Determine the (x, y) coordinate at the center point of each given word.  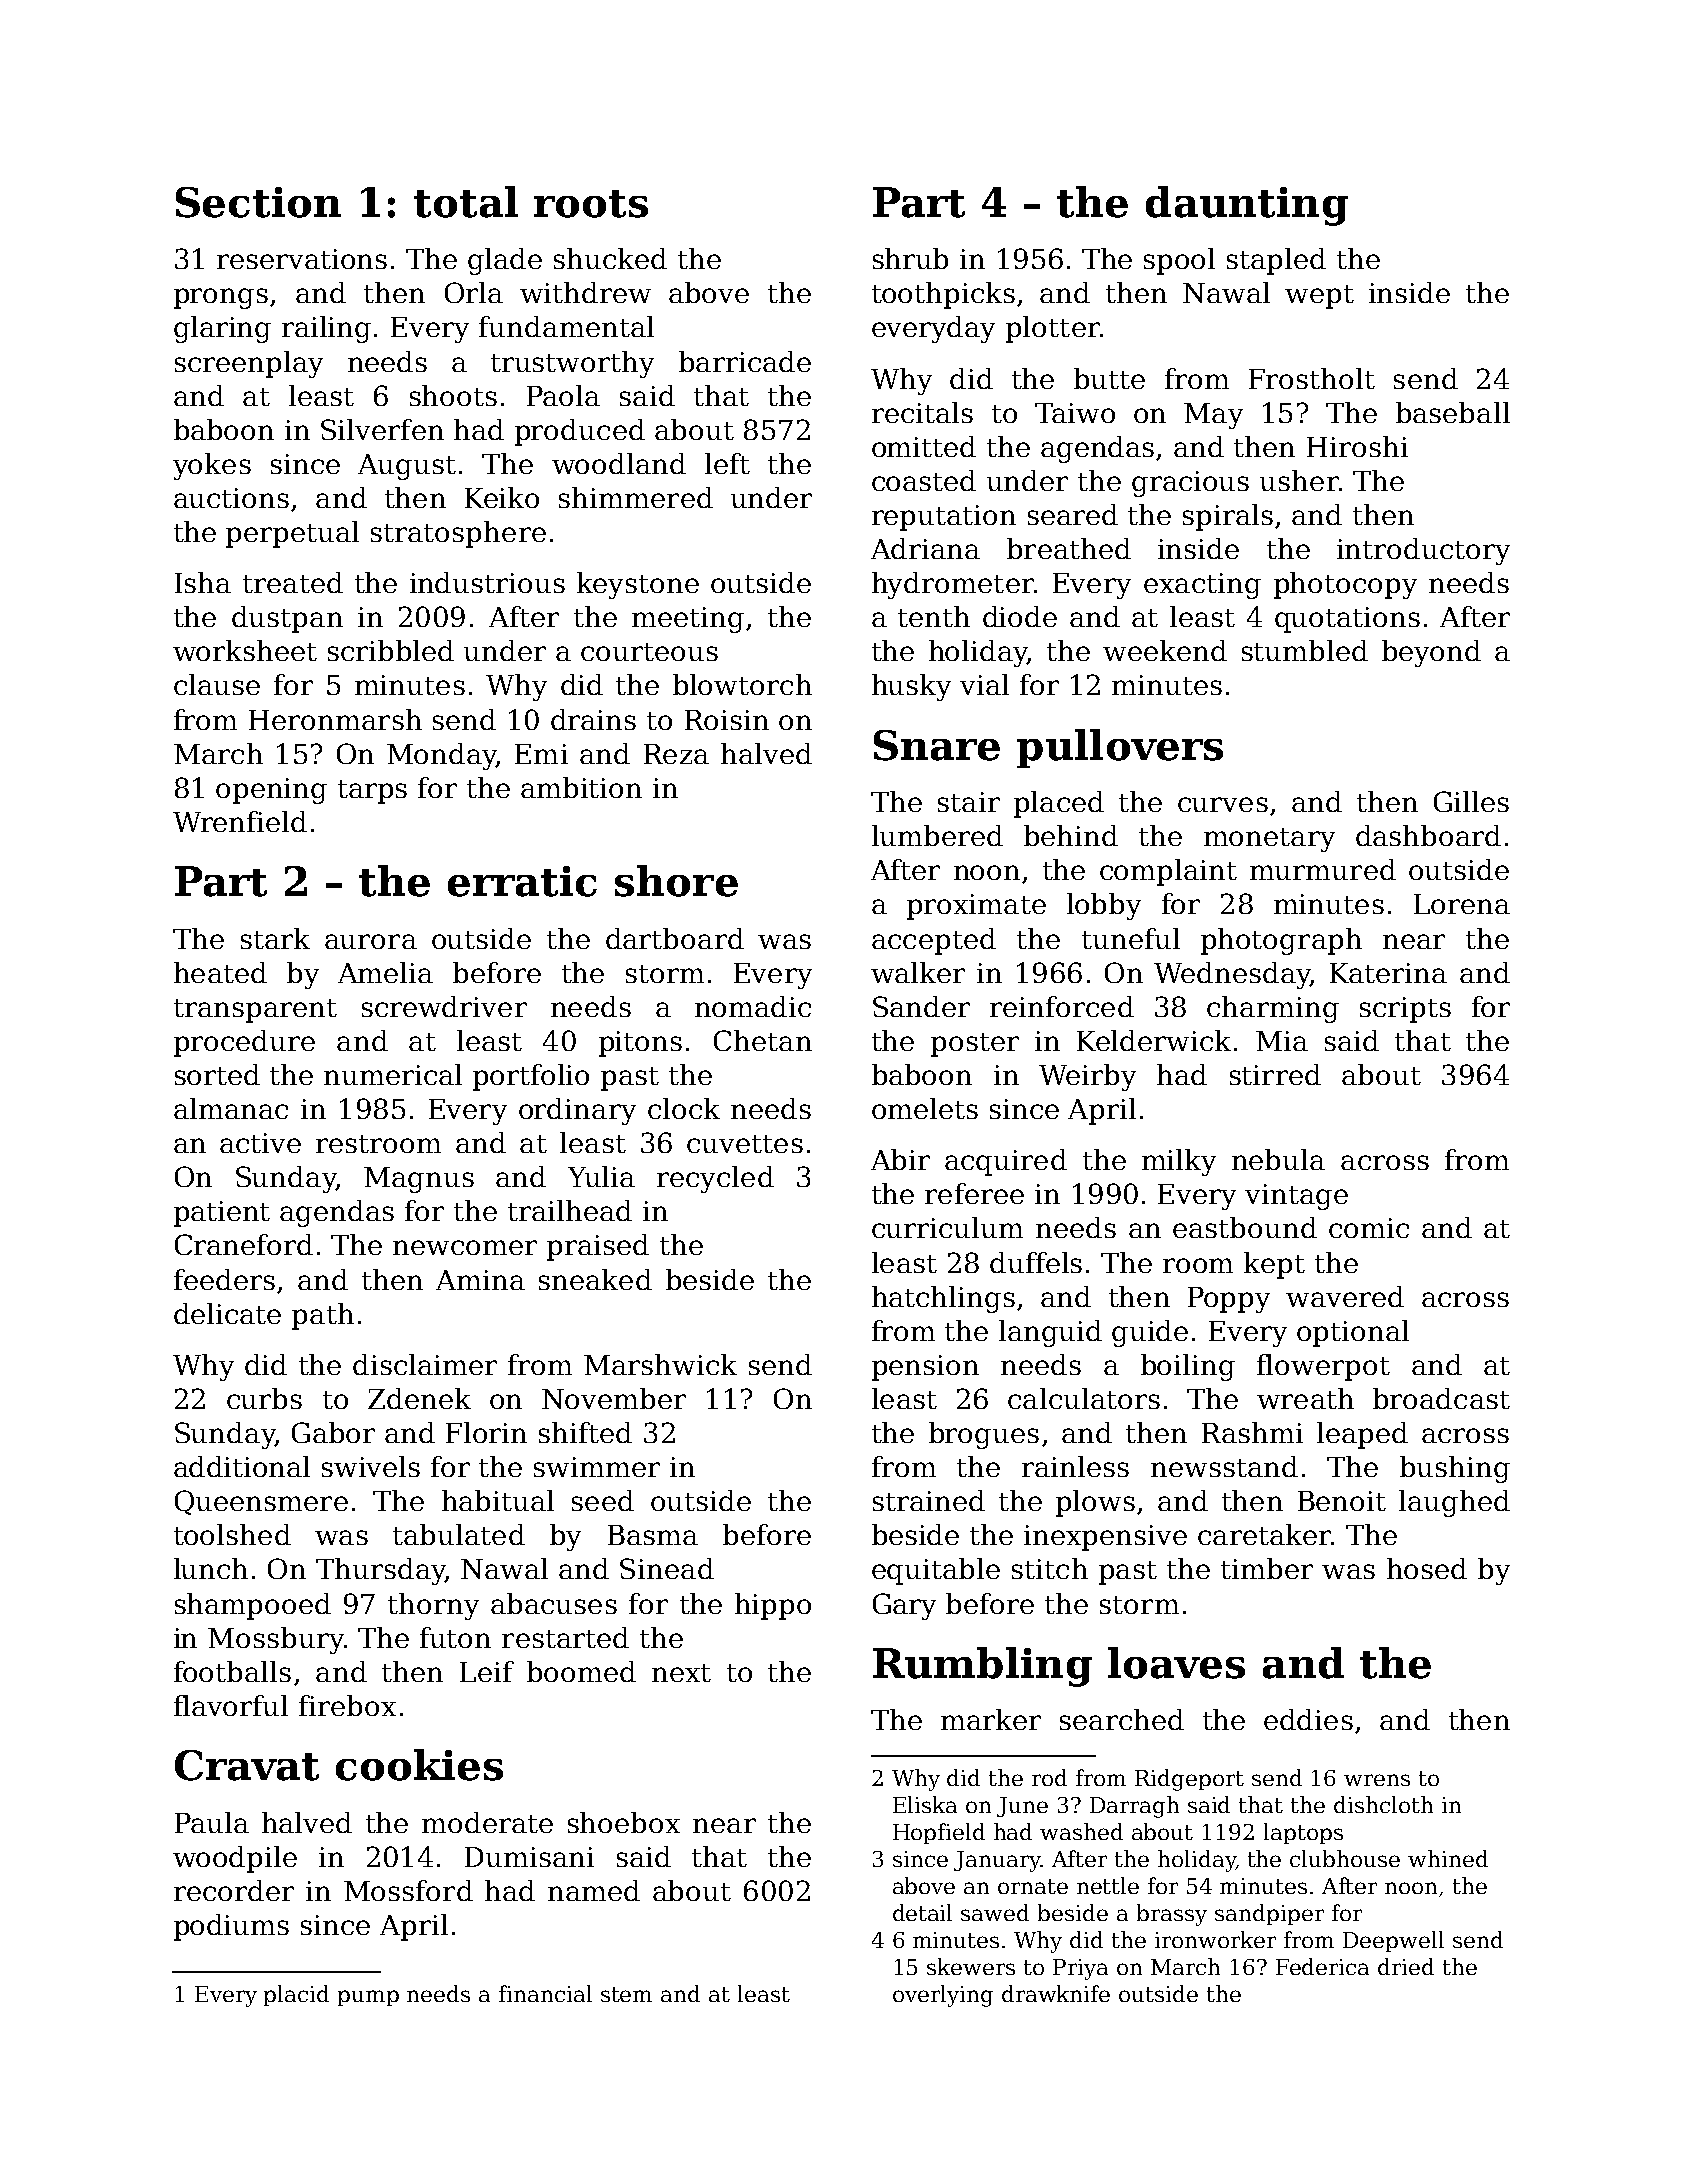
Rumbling (982, 1667)
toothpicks (943, 295)
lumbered (937, 835)
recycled (715, 1179)
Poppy (1229, 1300)
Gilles (1471, 801)
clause (217, 684)
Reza (676, 754)
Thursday (380, 1571)
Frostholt (1312, 378)
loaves (1176, 1663)
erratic (522, 881)
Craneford (244, 1244)
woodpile (235, 1859)
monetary (1269, 840)
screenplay (249, 364)
